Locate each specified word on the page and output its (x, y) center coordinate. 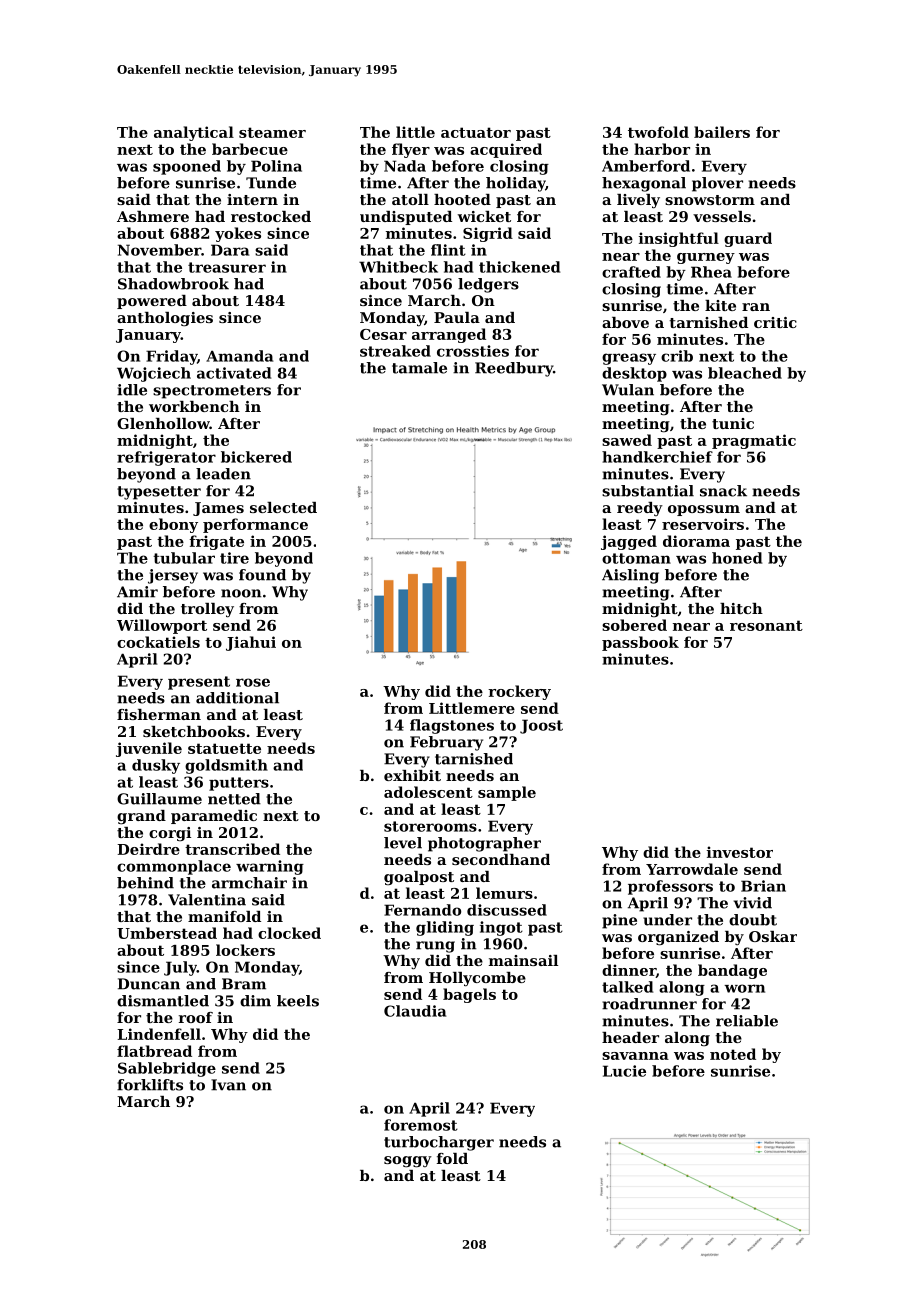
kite (720, 305)
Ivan (228, 1085)
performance (255, 525)
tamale (419, 368)
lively (638, 201)
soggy (408, 1162)
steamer (272, 132)
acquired (506, 150)
